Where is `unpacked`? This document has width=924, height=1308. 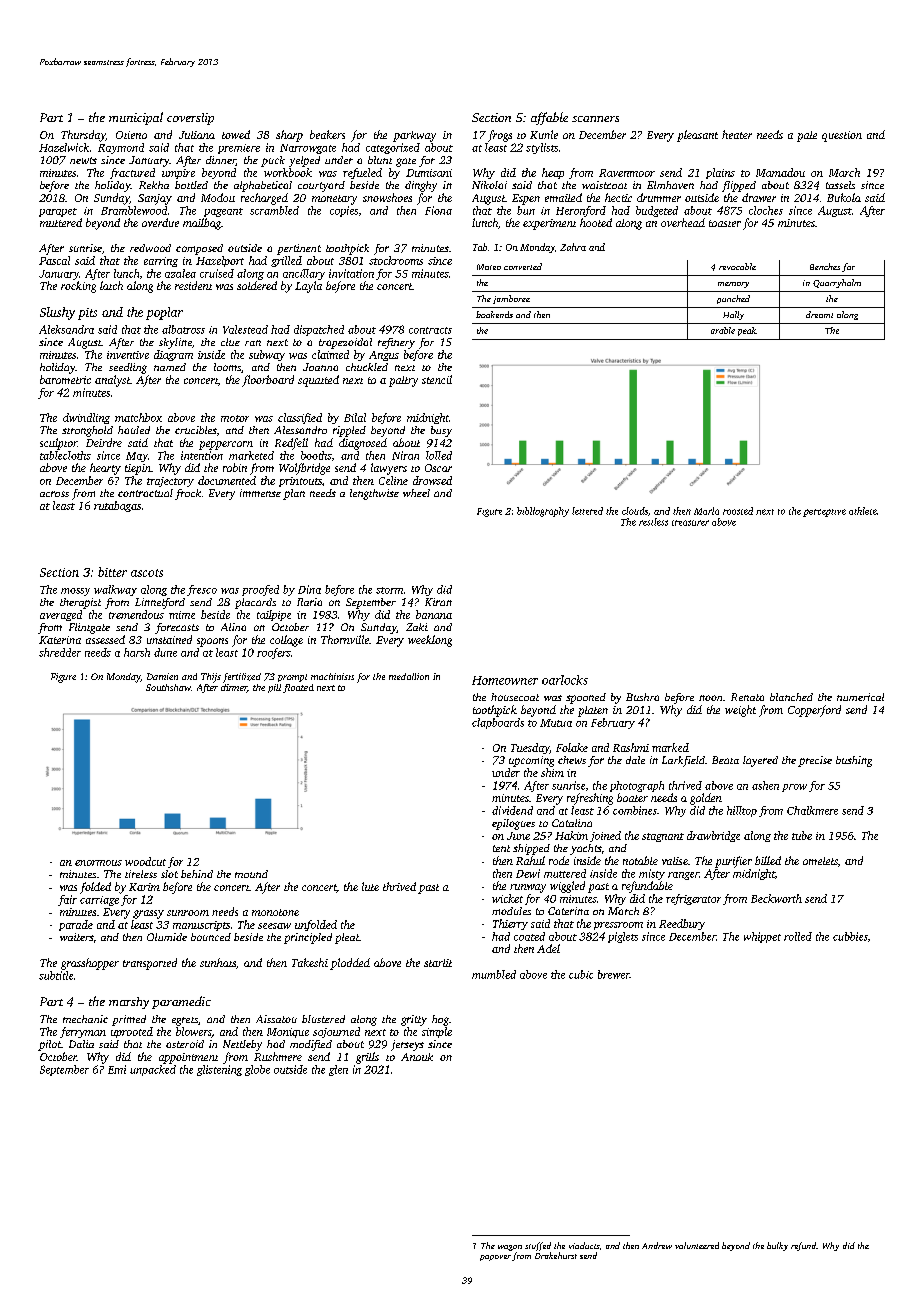
unpacked is located at coordinates (153, 1070).
